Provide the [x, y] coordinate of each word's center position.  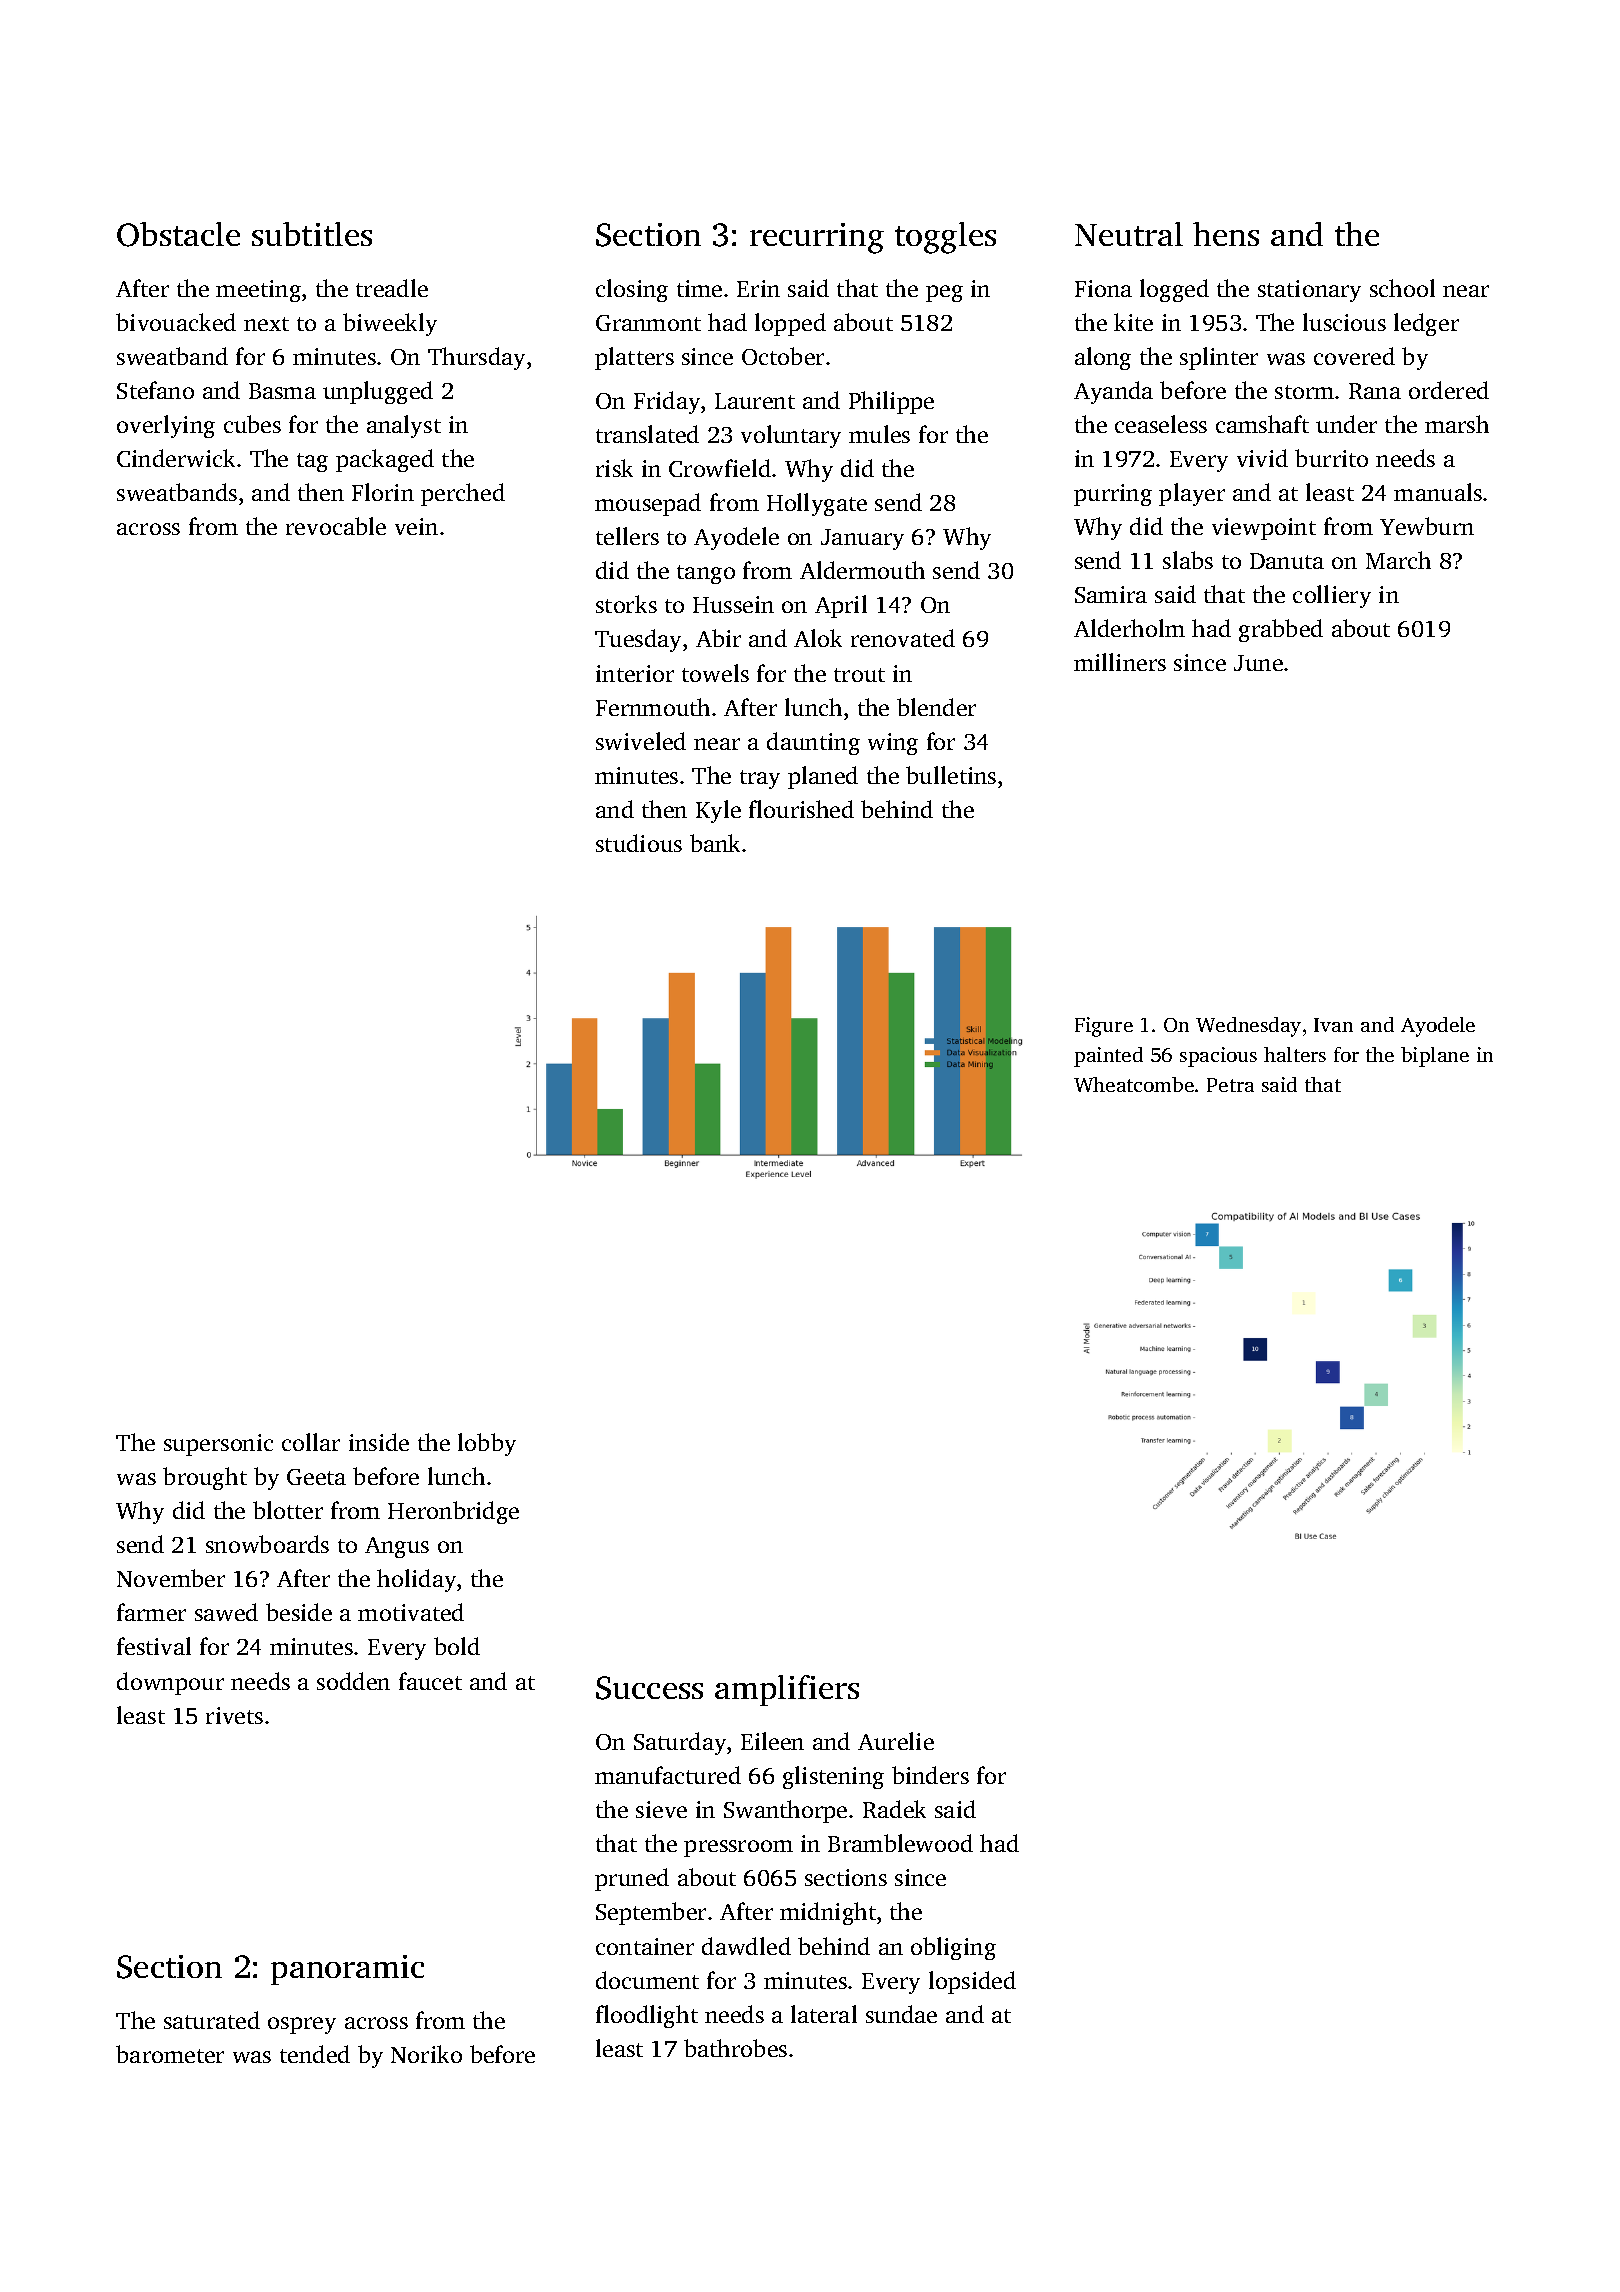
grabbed [1281, 630]
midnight [828, 1913]
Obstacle [178, 234]
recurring [817, 238]
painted [1108, 1057]
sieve [661, 1809]
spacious [1218, 1057]
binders [930, 1775]
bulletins [951, 775]
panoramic [347, 1970]
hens [1226, 234]
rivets [234, 1715]
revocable [336, 526]
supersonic [218, 1445]
